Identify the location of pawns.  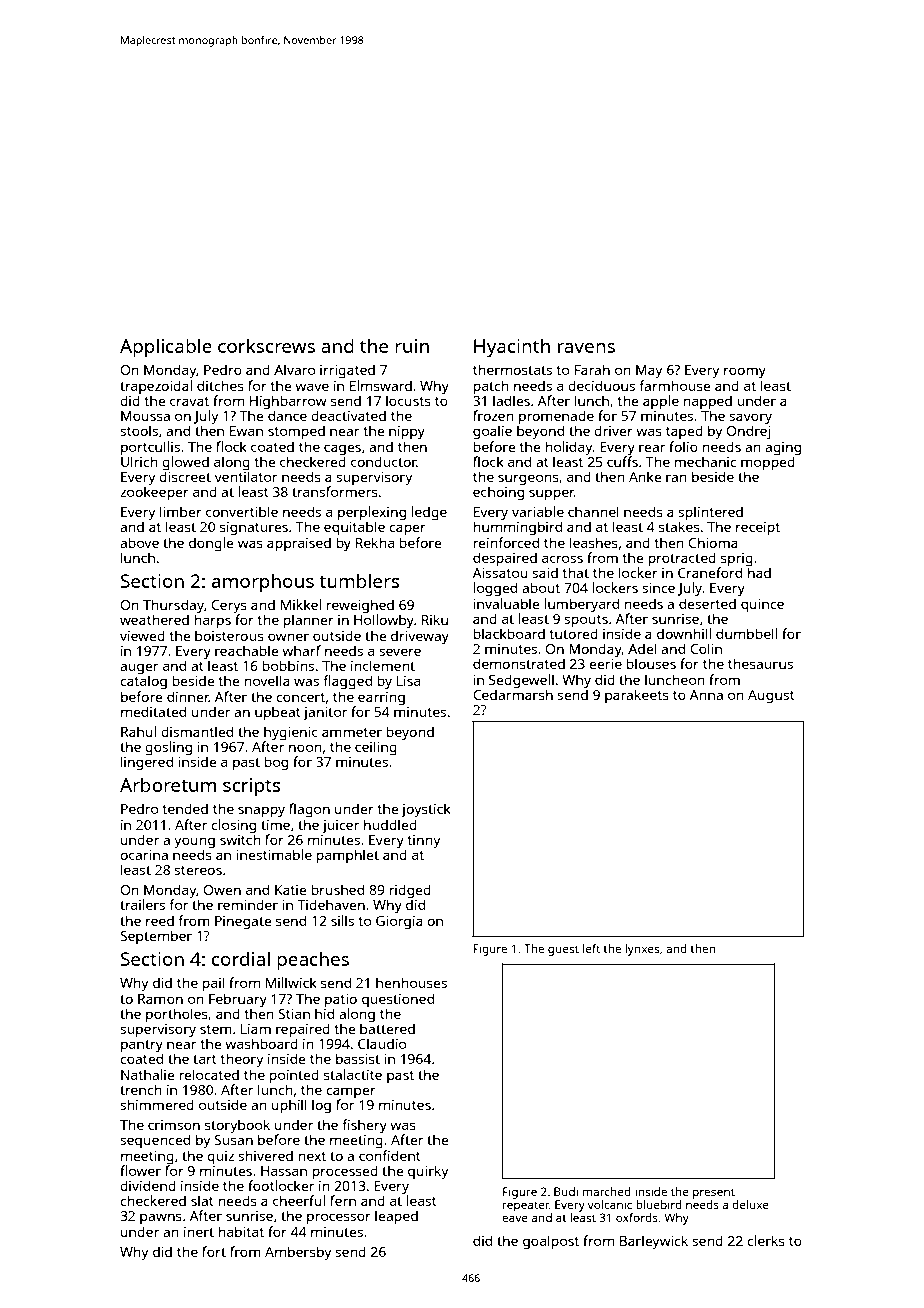
(161, 1218).
